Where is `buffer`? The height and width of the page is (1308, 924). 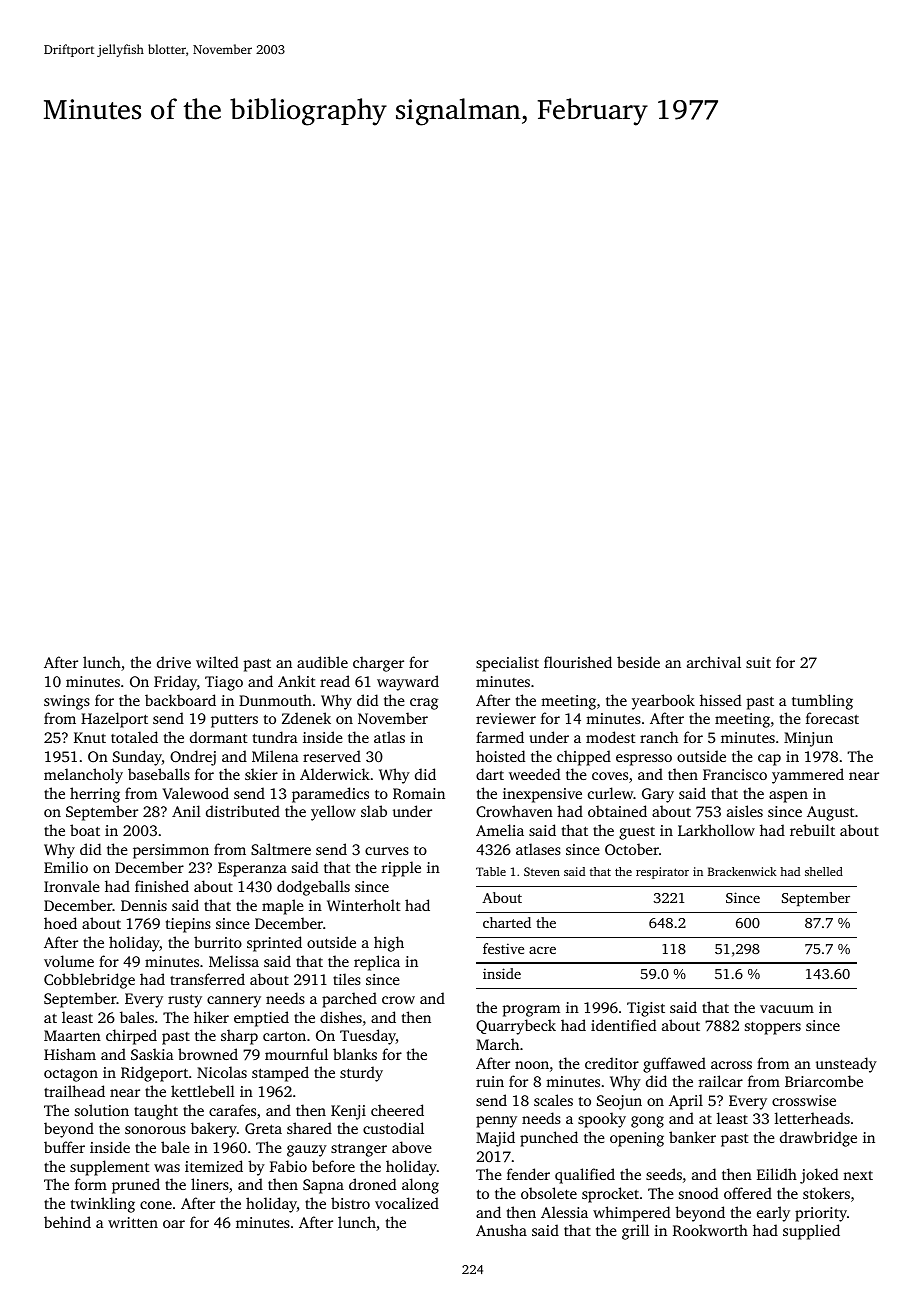 buffer is located at coordinates (64, 1147).
